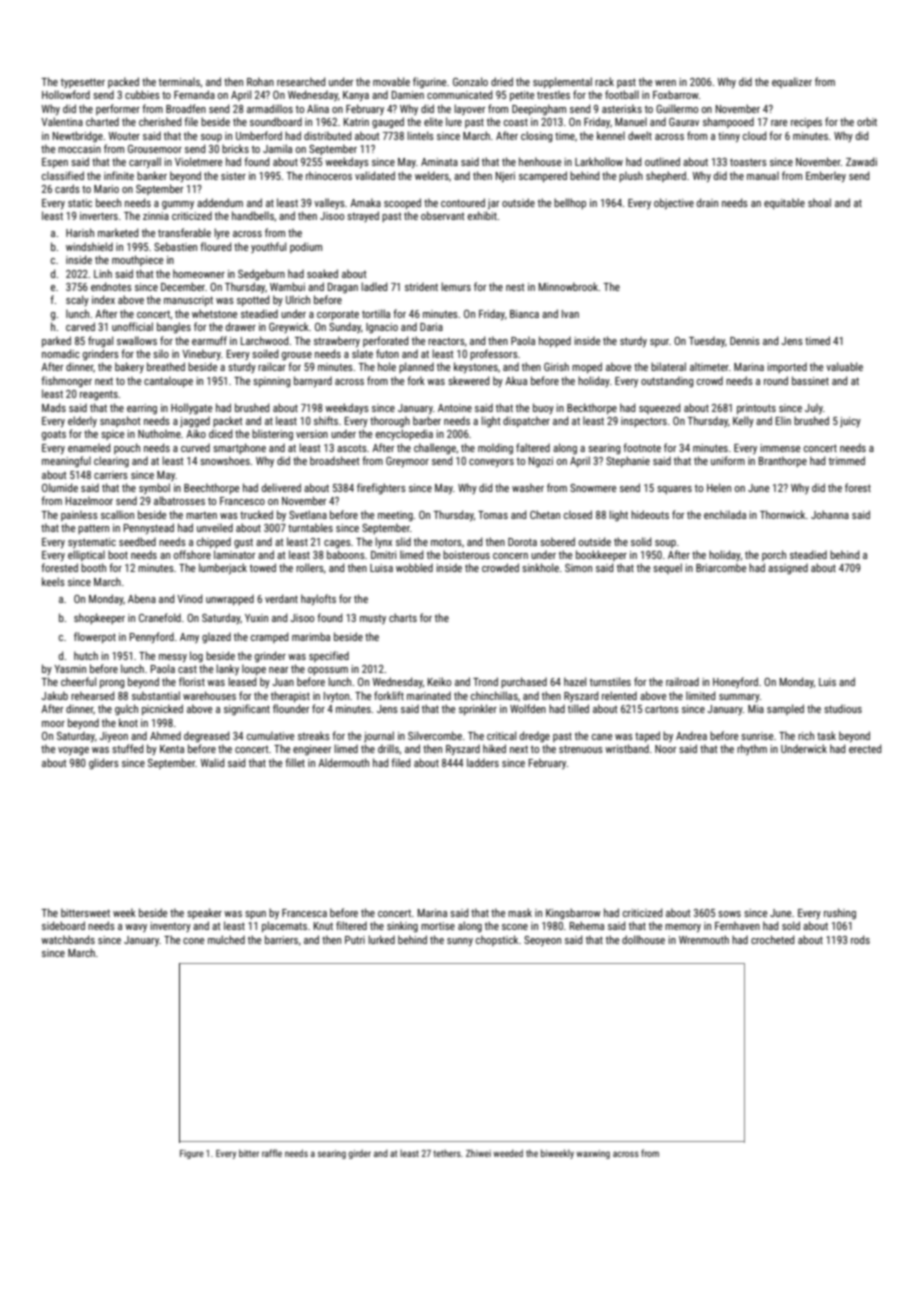  Describe the element at coordinates (543, 408) in the image. I see `buoy` at that location.
